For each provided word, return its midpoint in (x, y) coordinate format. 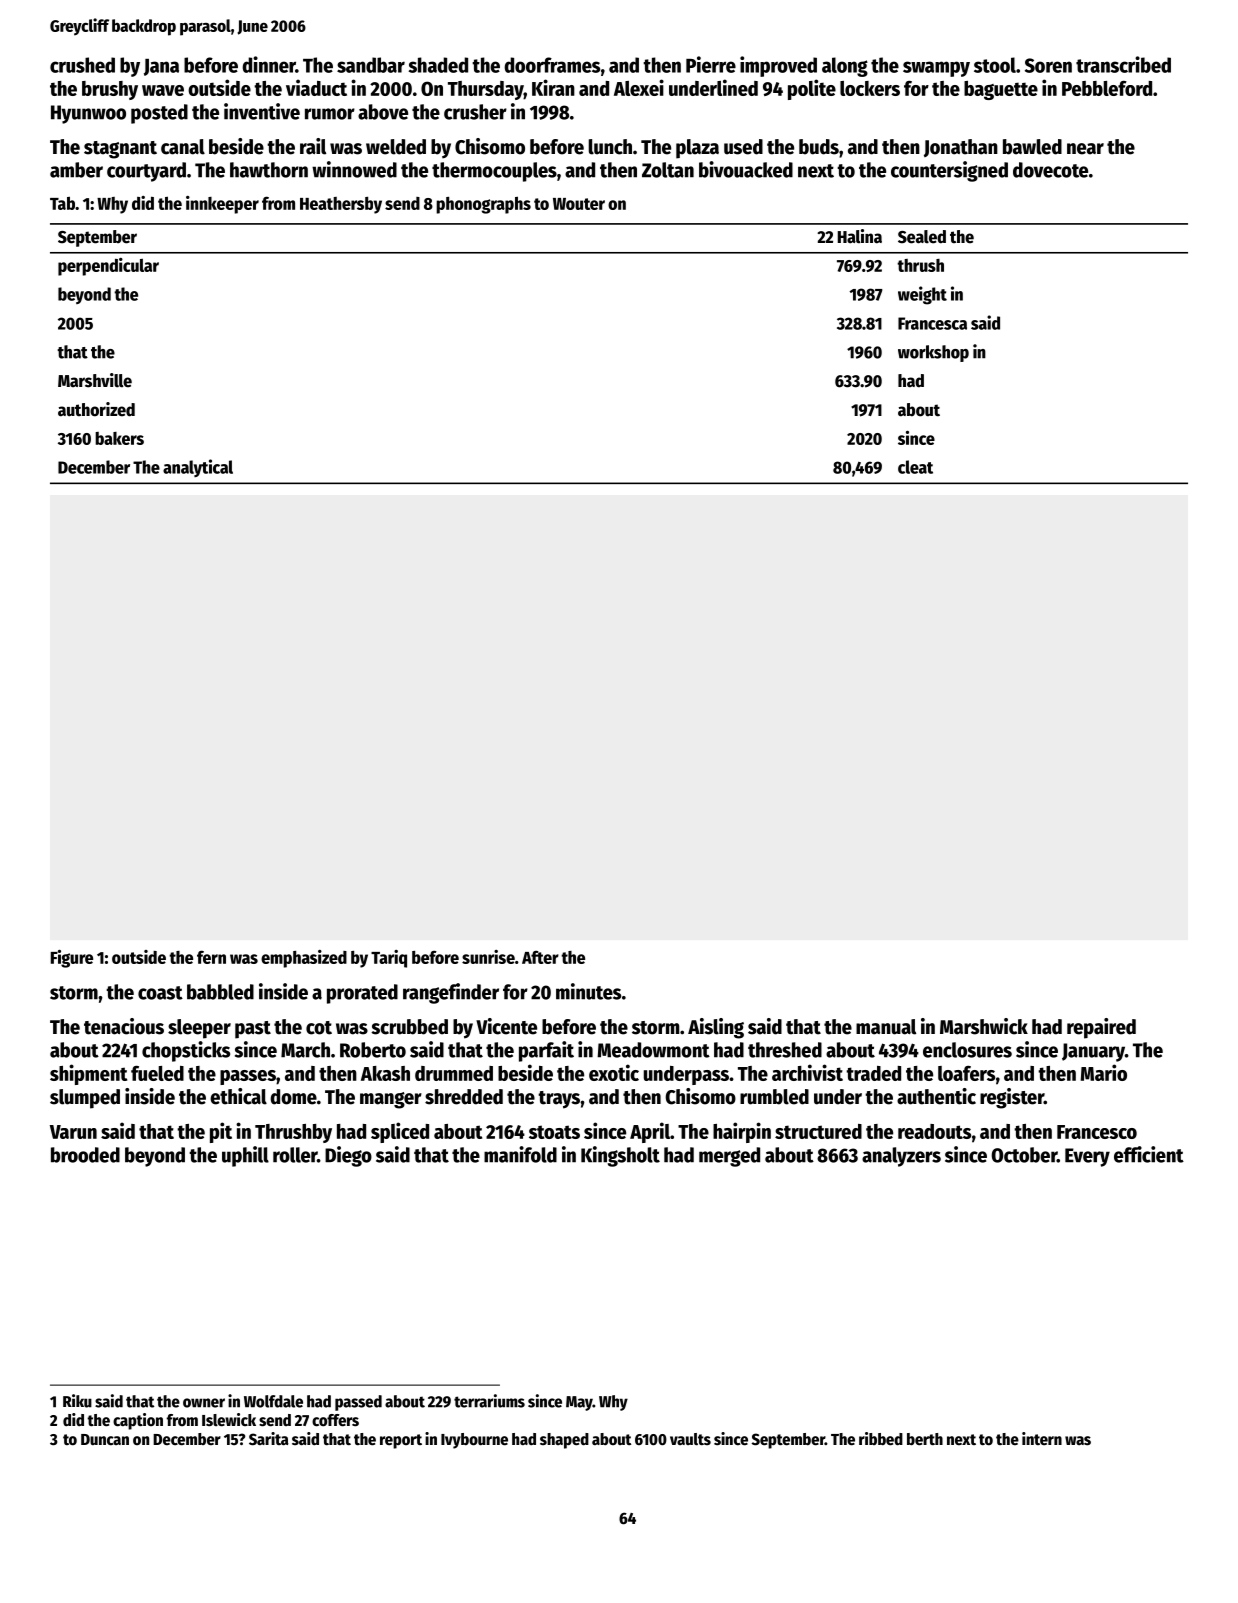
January (1093, 1052)
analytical (198, 468)
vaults (690, 1439)
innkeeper (222, 205)
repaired (1101, 1028)
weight (922, 295)
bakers (119, 438)
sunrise (488, 957)
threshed (785, 1050)
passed (358, 1403)
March (305, 1050)
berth (925, 1439)
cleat (915, 467)
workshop (933, 353)
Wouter (579, 204)
